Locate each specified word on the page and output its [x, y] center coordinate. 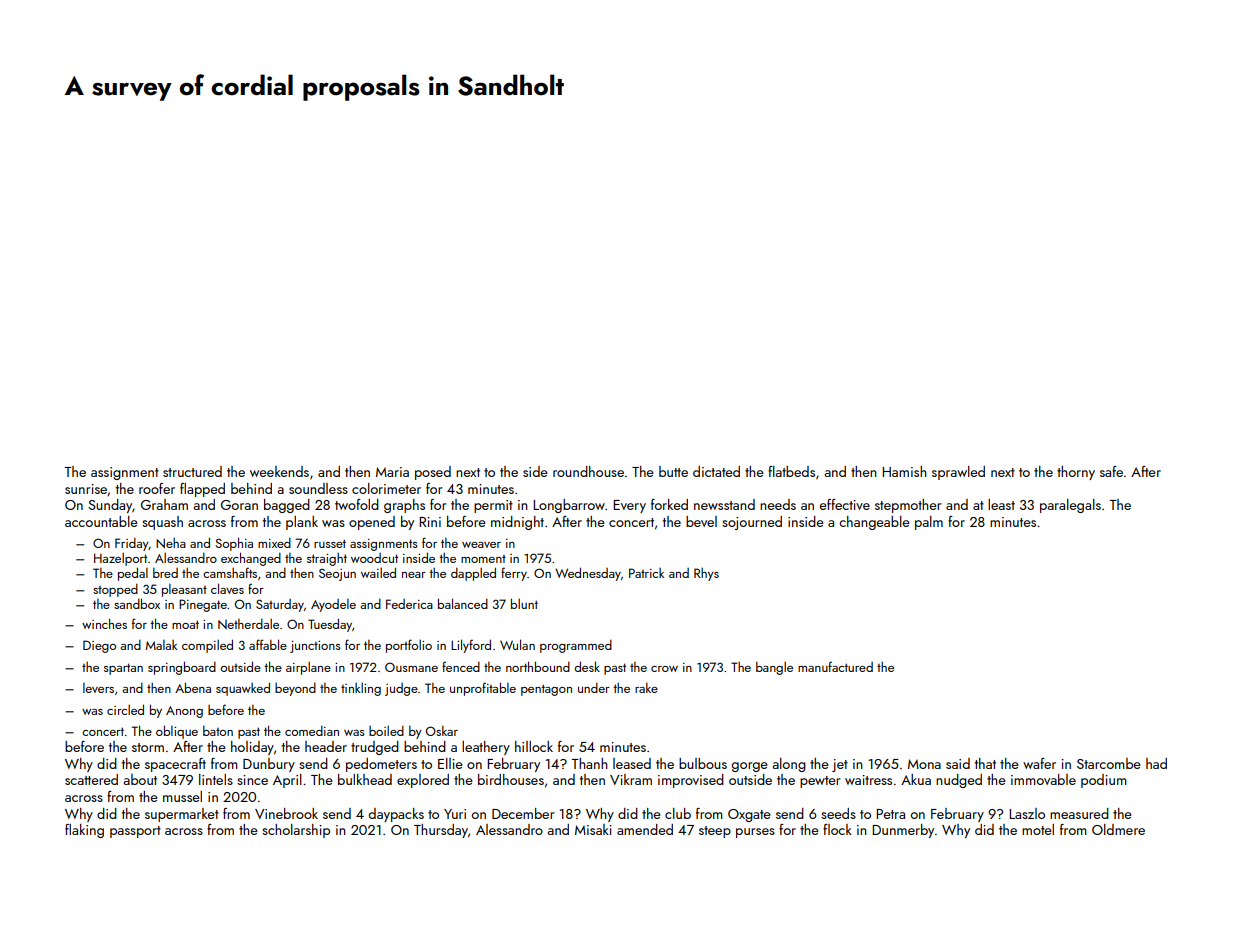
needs [778, 504]
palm [929, 523]
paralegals [1070, 506]
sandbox [137, 603]
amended [645, 829]
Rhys [706, 574]
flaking [84, 831]
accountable [101, 521]
